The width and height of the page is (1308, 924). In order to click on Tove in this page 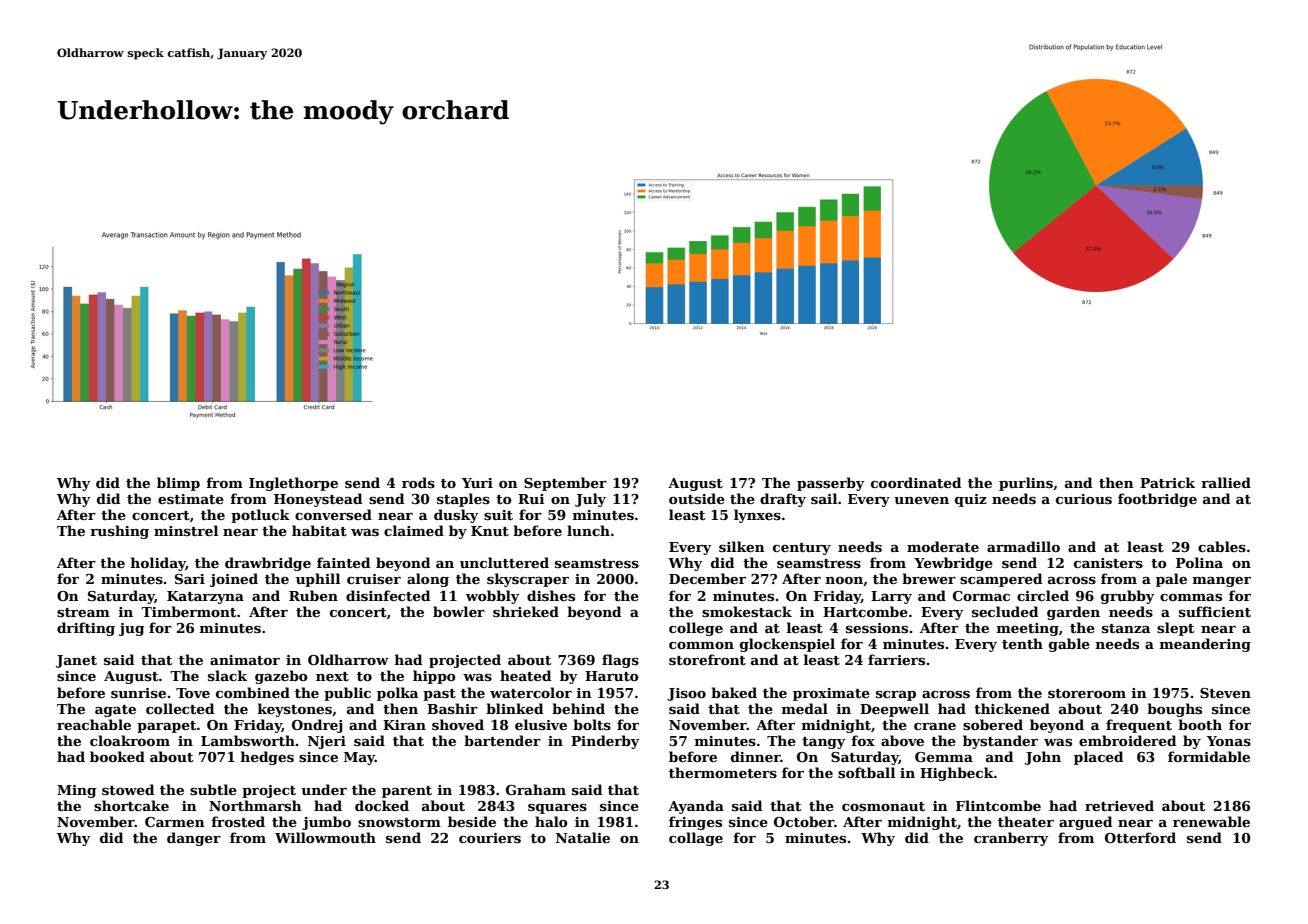, I will do `click(193, 693)`.
